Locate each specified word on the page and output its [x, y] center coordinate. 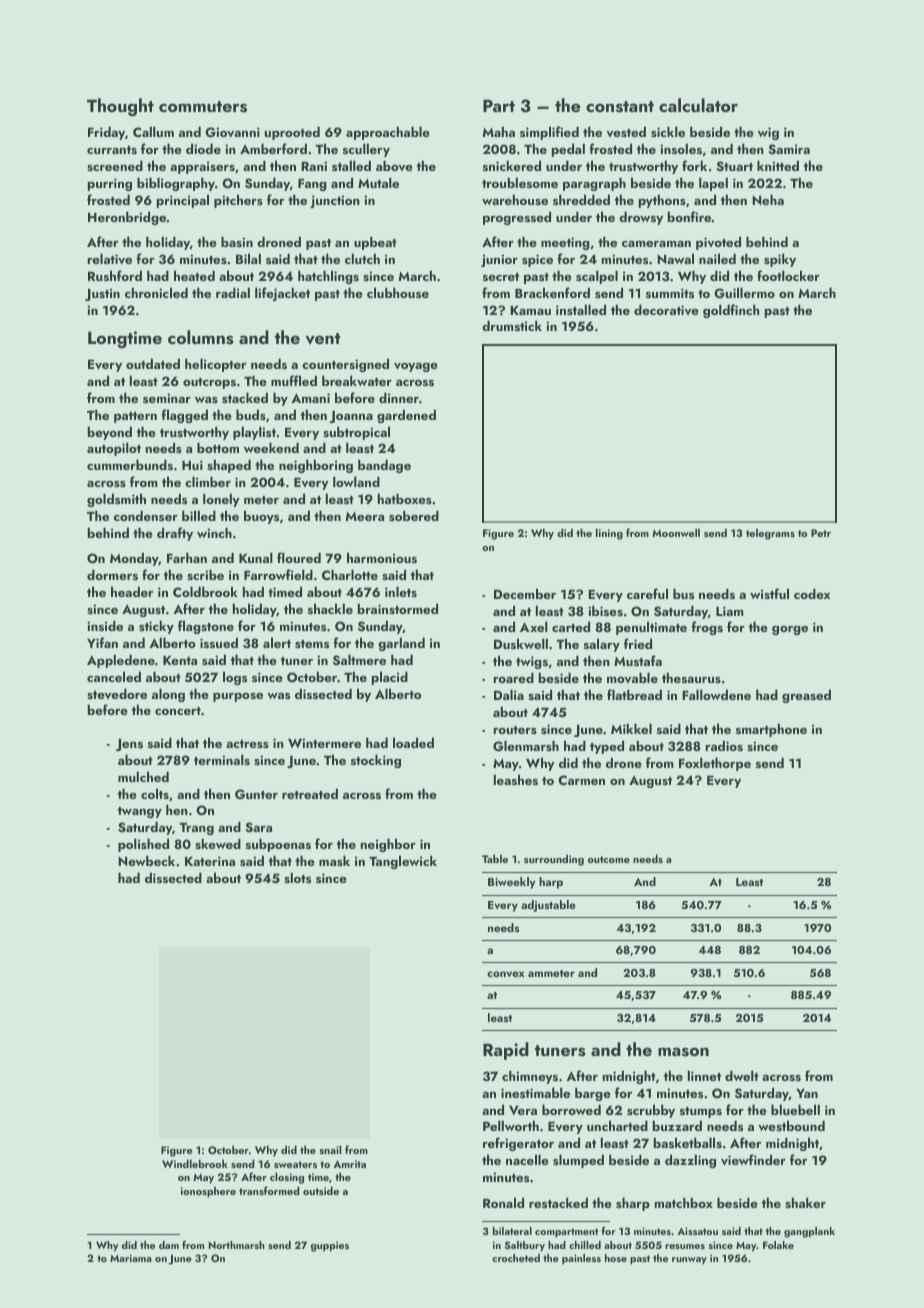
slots [297, 877]
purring [110, 184]
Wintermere [324, 743]
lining [609, 534]
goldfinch [731, 311]
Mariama [131, 1258]
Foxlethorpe [715, 764]
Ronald [503, 1202]
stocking [376, 761]
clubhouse [398, 292]
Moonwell [676, 532]
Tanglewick [403, 862]
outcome [609, 859]
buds [251, 414]
